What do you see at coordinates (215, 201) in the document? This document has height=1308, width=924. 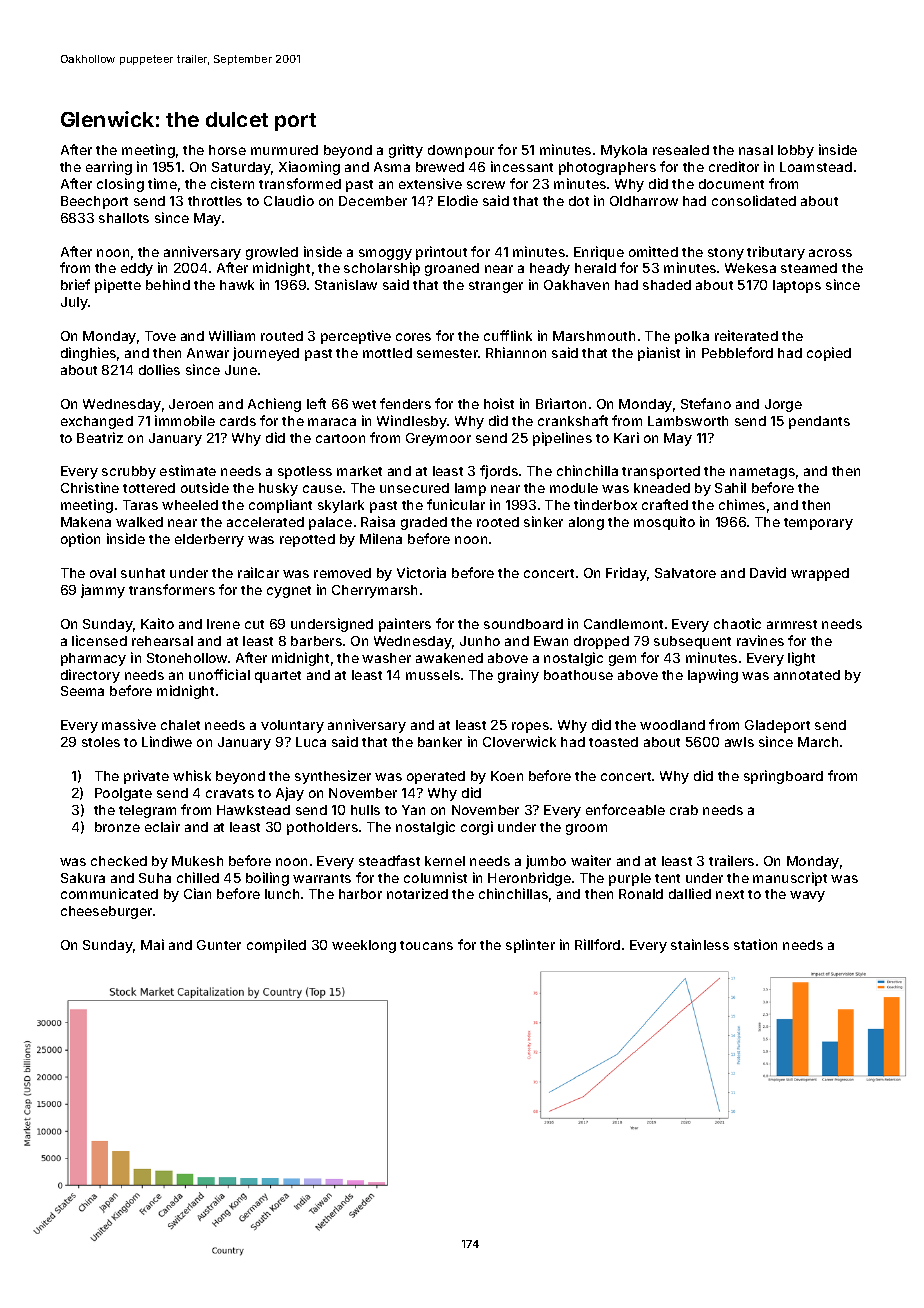 I see `throttles` at bounding box center [215, 201].
